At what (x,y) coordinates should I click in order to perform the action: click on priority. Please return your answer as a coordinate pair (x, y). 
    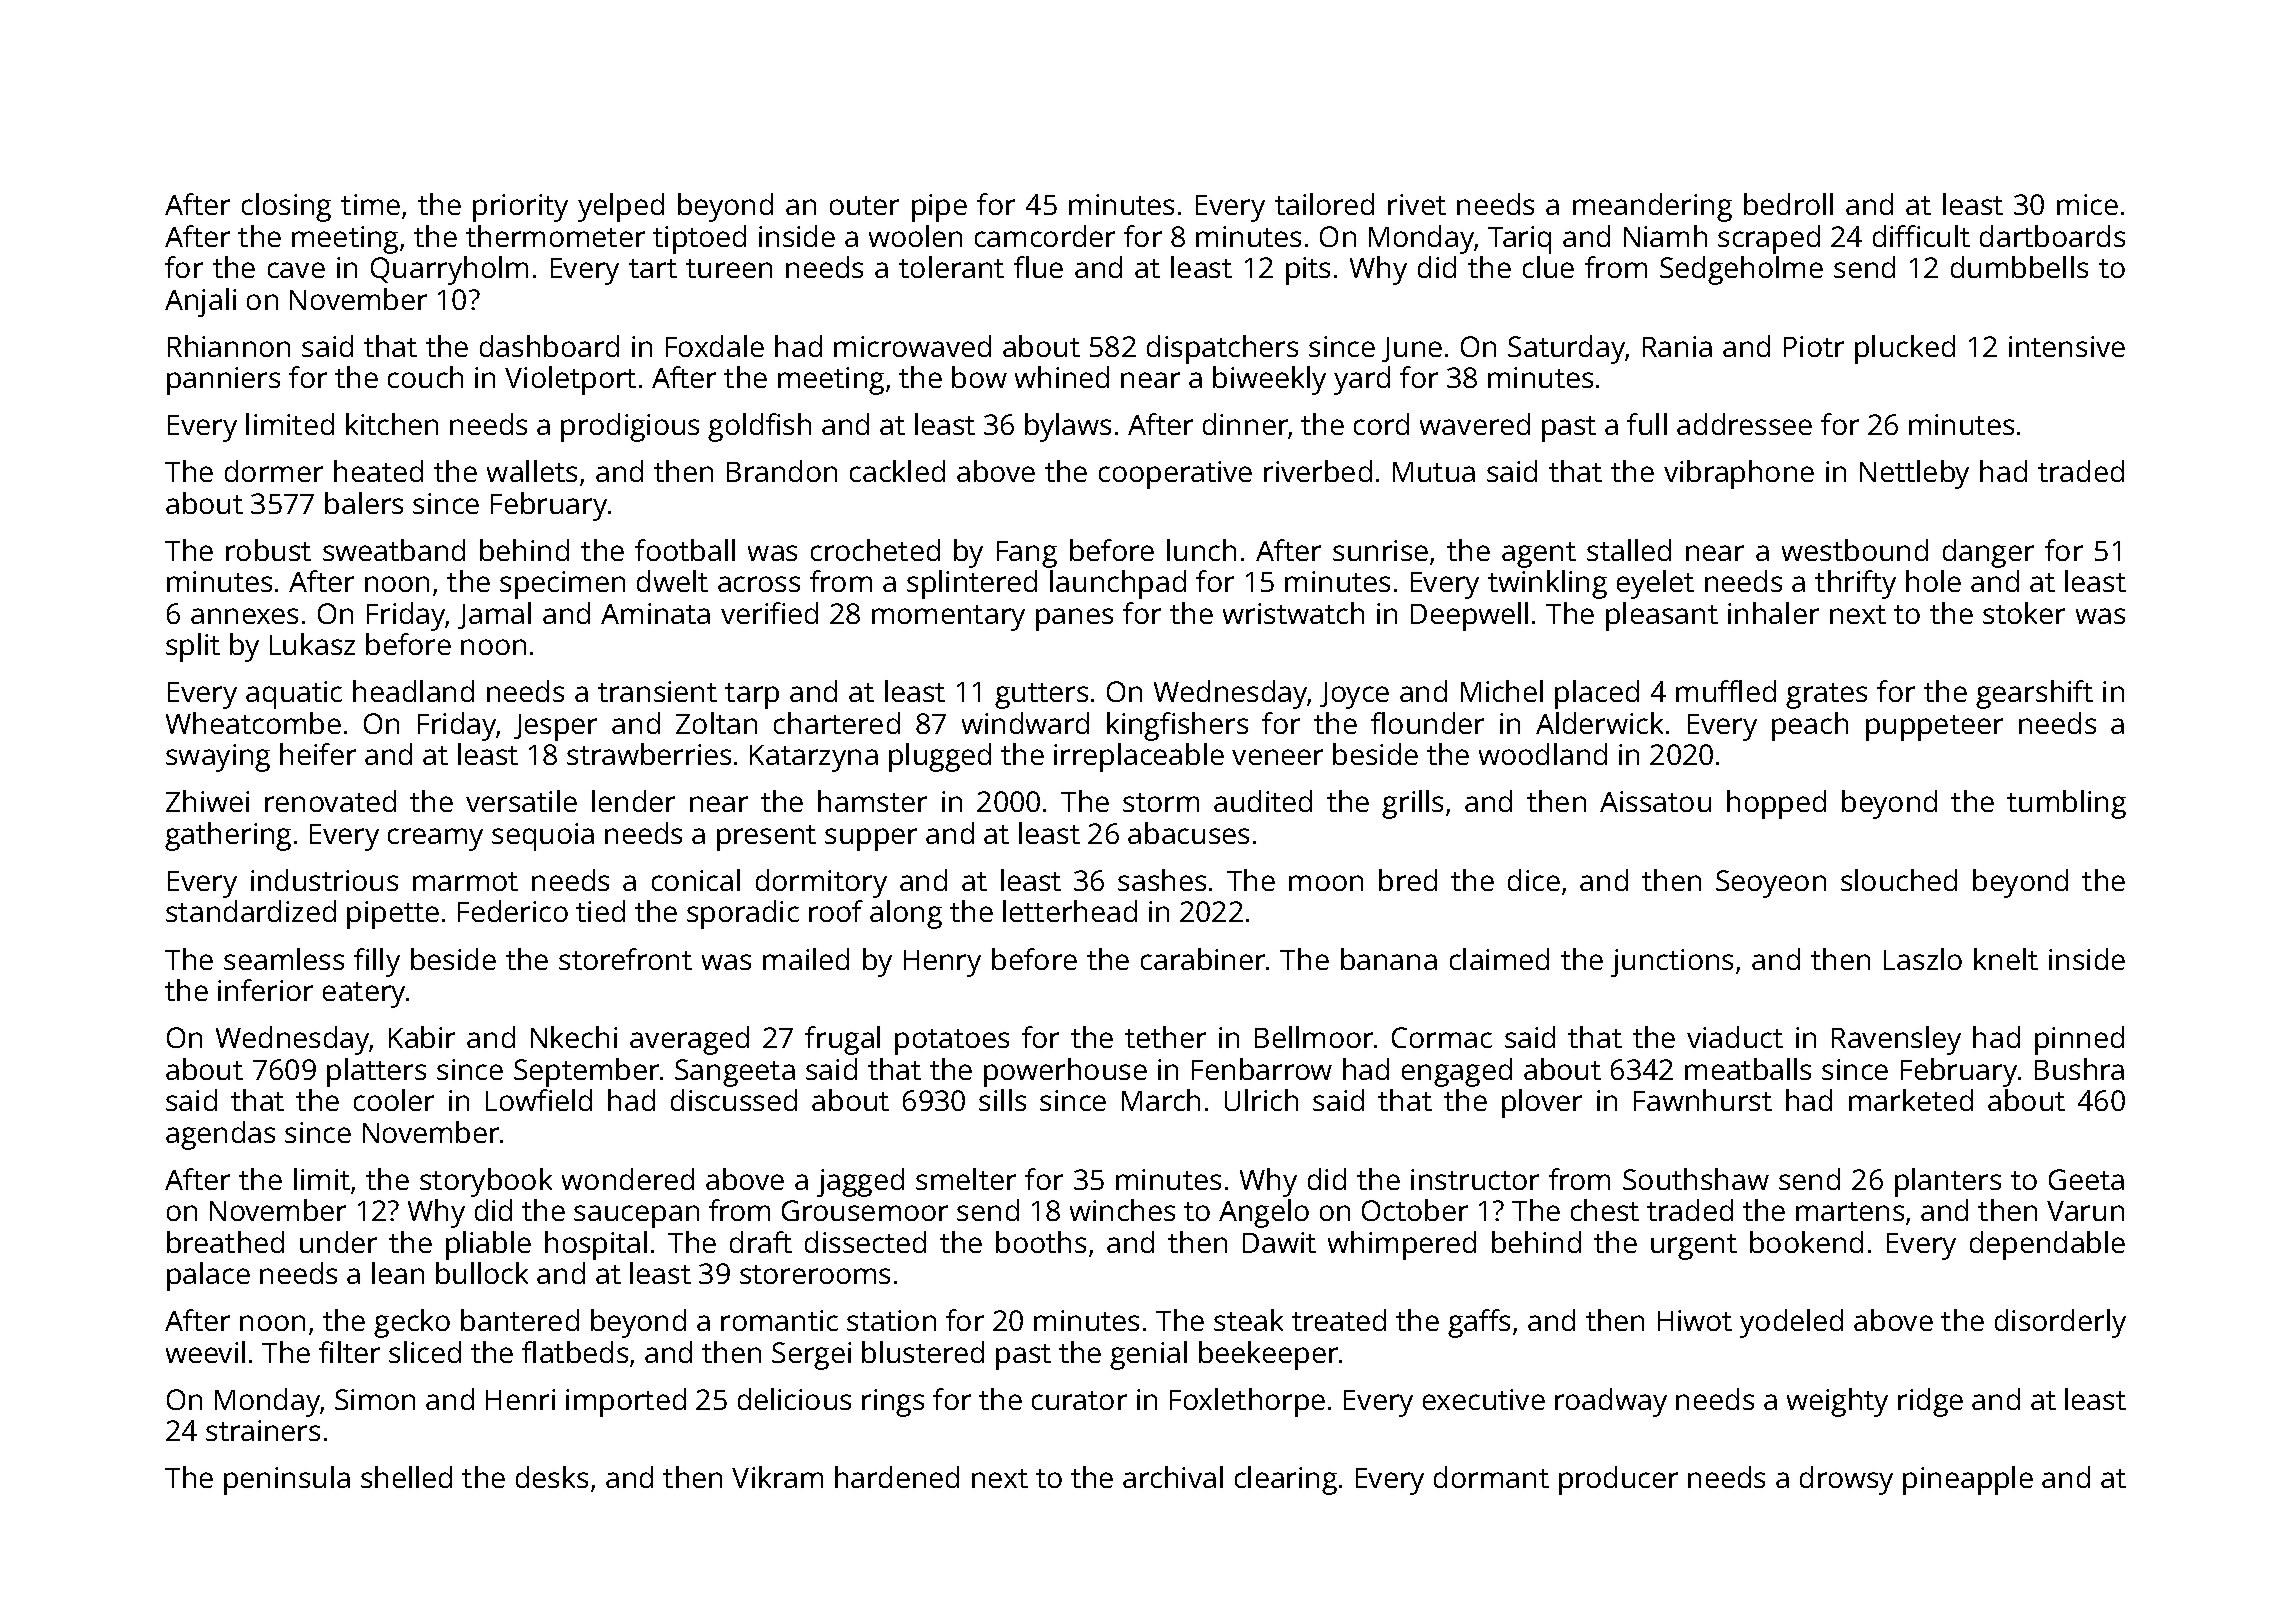
    Looking at the image, I should click on (520, 208).
